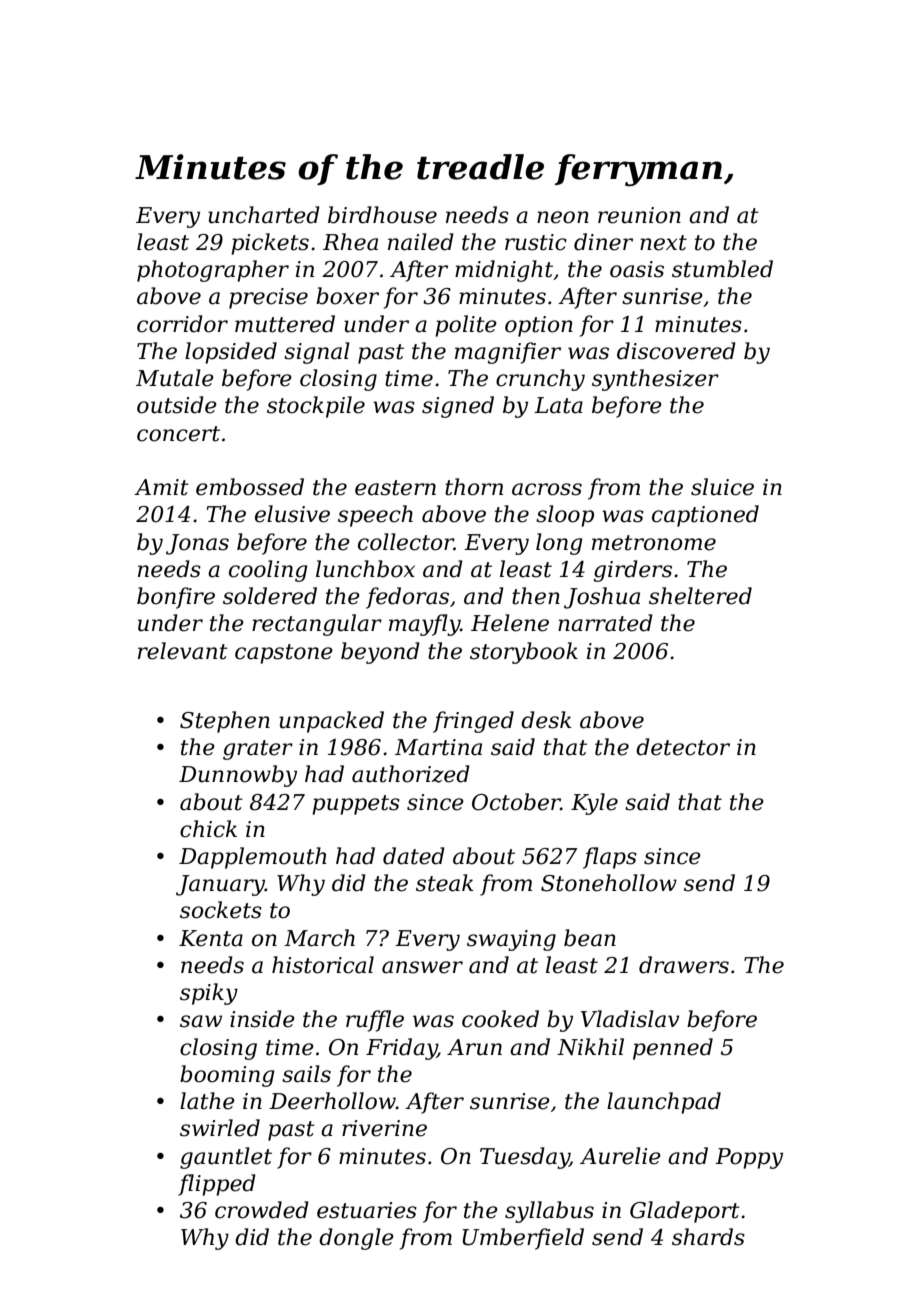 The image size is (924, 1314). What do you see at coordinates (504, 271) in the document?
I see `midnight` at bounding box center [504, 271].
